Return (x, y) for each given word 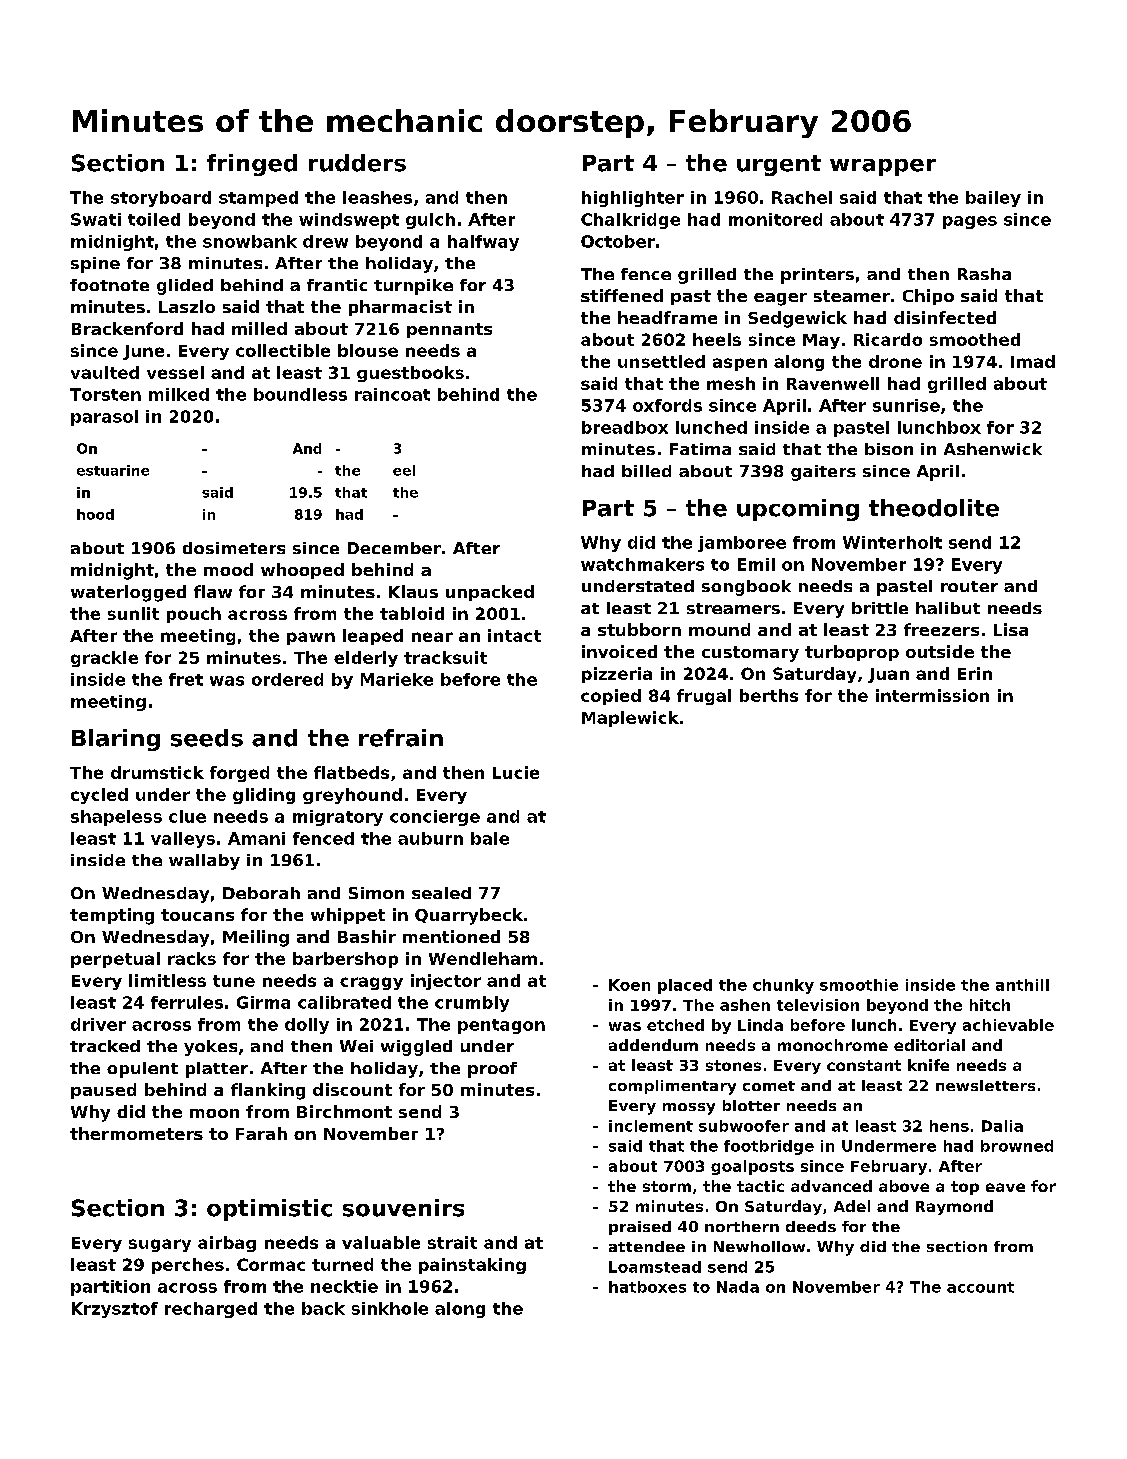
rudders (357, 163)
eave (1005, 1187)
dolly (307, 1026)
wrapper (883, 167)
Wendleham (483, 958)
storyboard (161, 199)
